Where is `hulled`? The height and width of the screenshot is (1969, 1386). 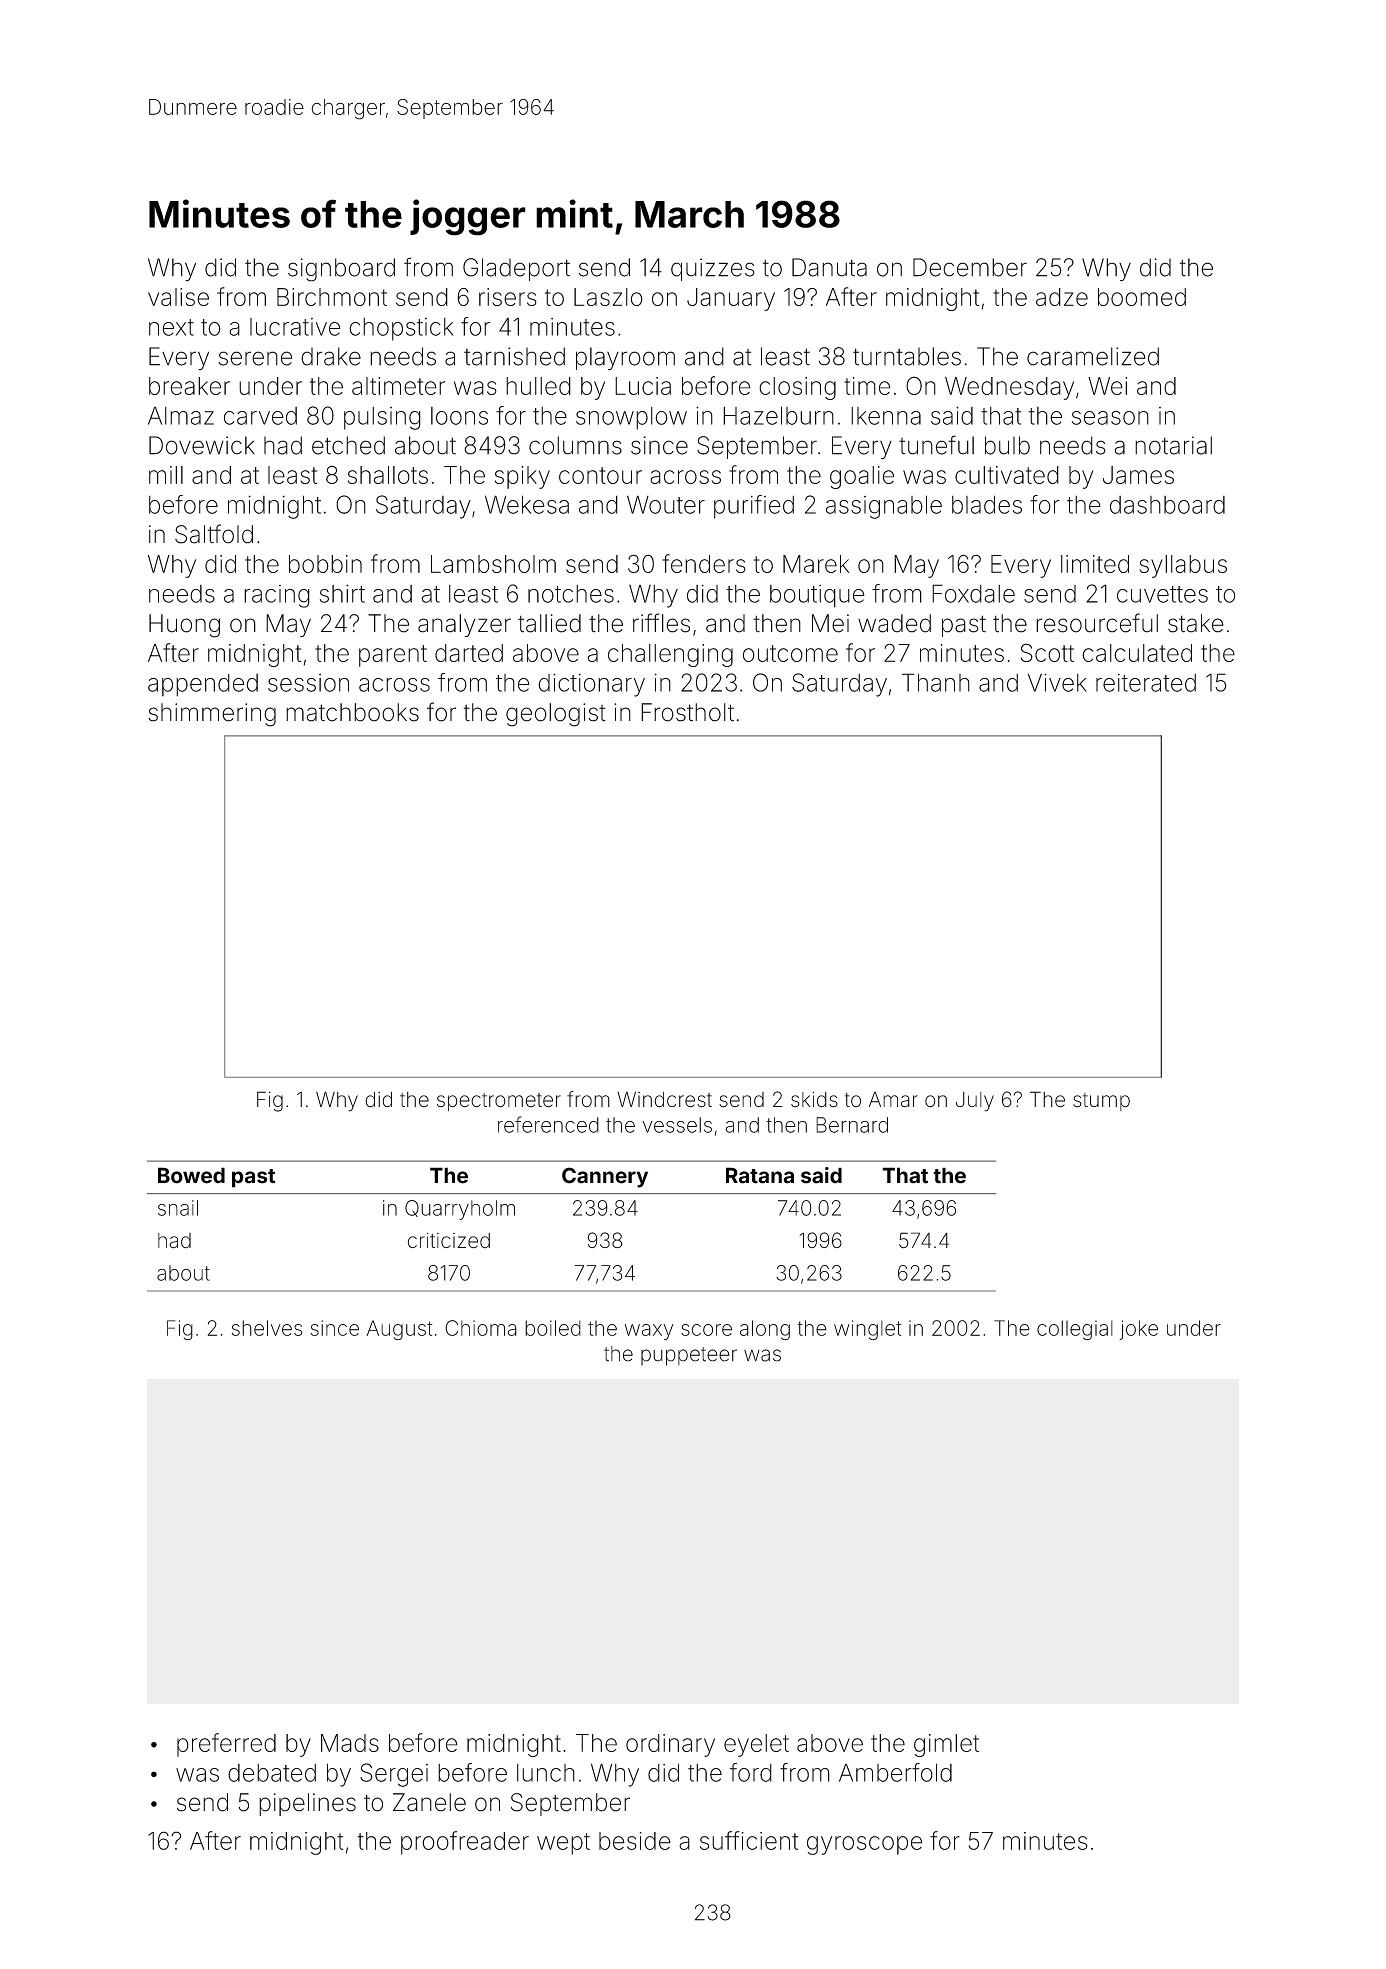 hulled is located at coordinates (538, 386).
